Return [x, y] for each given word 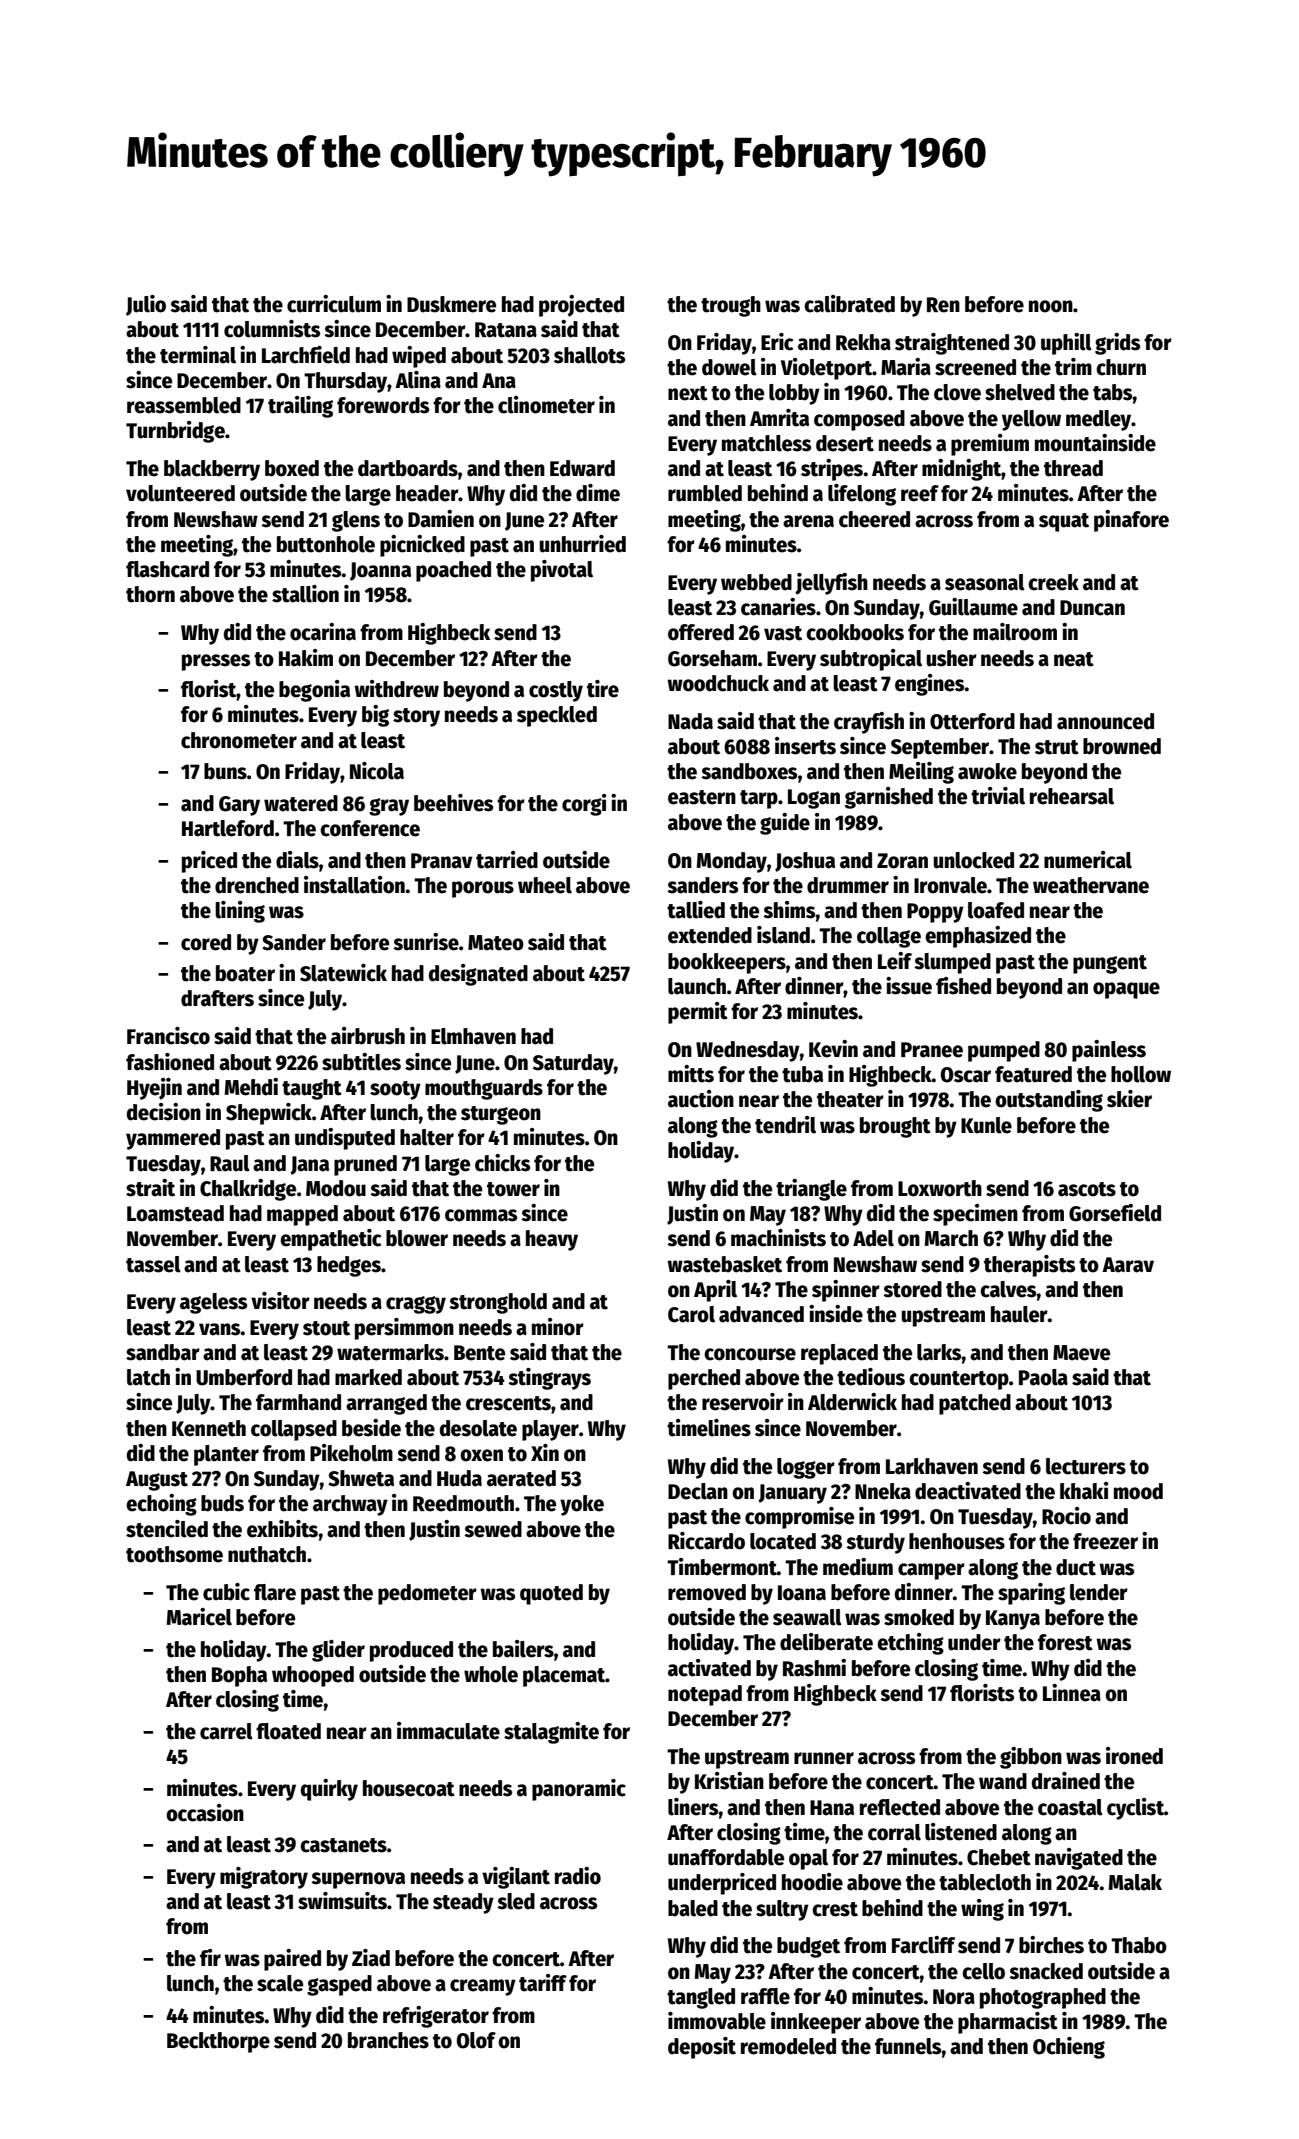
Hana [832, 1808]
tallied [696, 910]
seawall [807, 1617]
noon [1051, 306]
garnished [889, 798]
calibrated [849, 304]
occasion [205, 1813]
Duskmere [451, 304]
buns [225, 771]
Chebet [999, 1857]
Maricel [199, 1617]
